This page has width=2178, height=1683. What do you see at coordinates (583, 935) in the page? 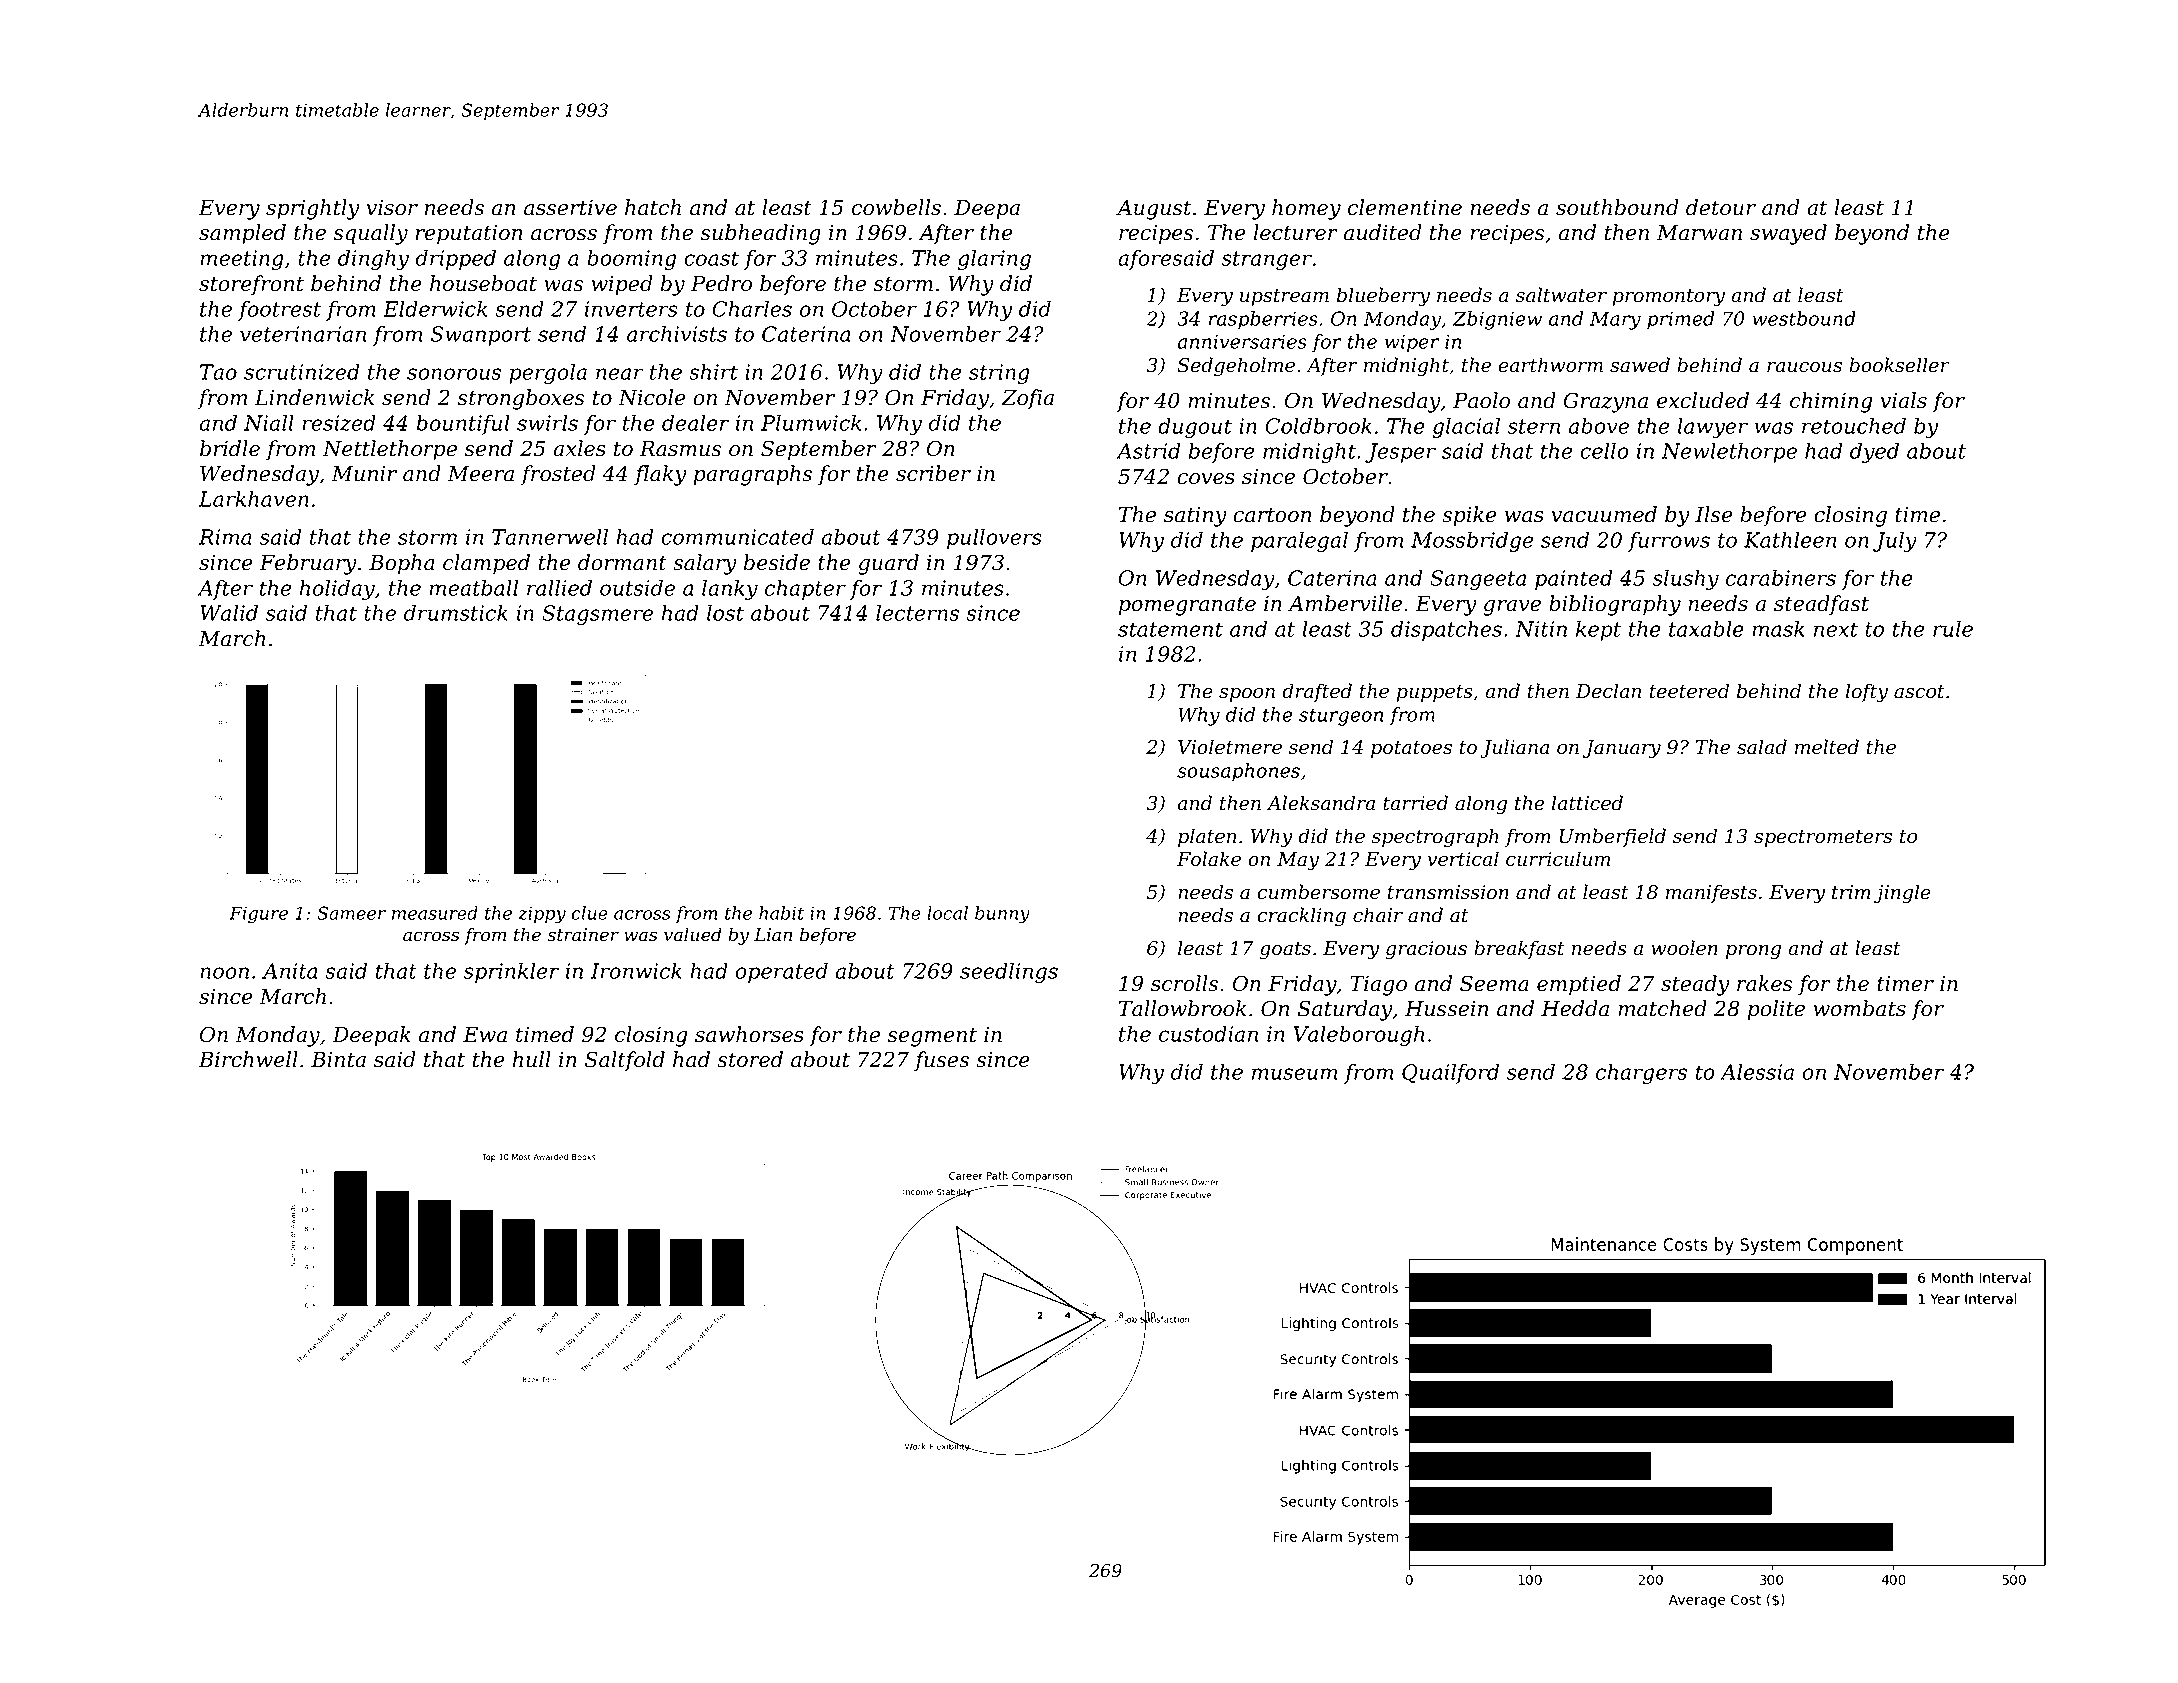
I see `strainer` at bounding box center [583, 935].
